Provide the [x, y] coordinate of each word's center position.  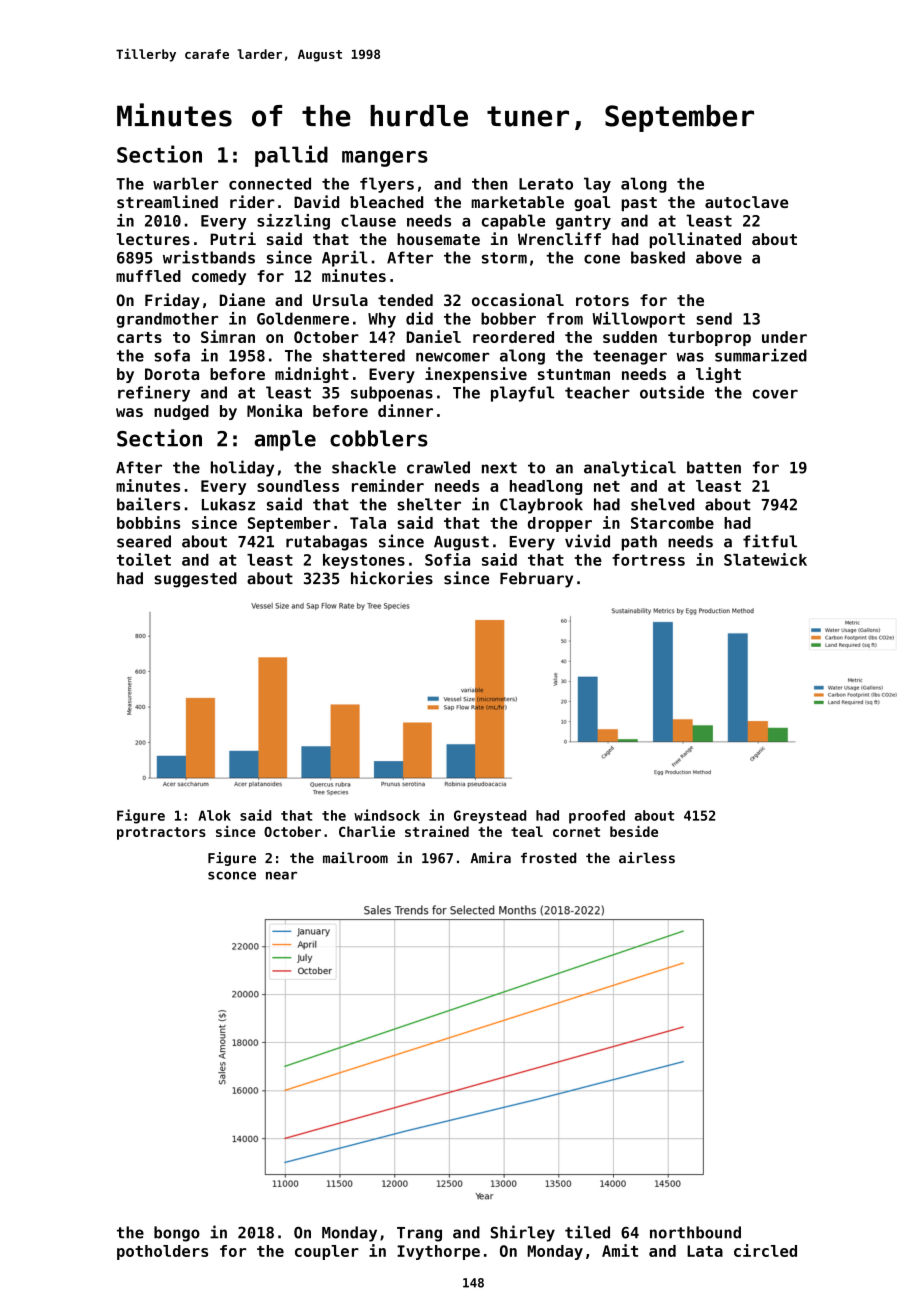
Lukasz [228, 504]
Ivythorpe [438, 1252]
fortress [648, 560]
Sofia [447, 559]
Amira [491, 858]
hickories [392, 578]
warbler [185, 183]
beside [634, 831]
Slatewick [765, 559]
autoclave [746, 202]
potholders [162, 1252]
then [489, 183]
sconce [232, 875]
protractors [161, 833]
